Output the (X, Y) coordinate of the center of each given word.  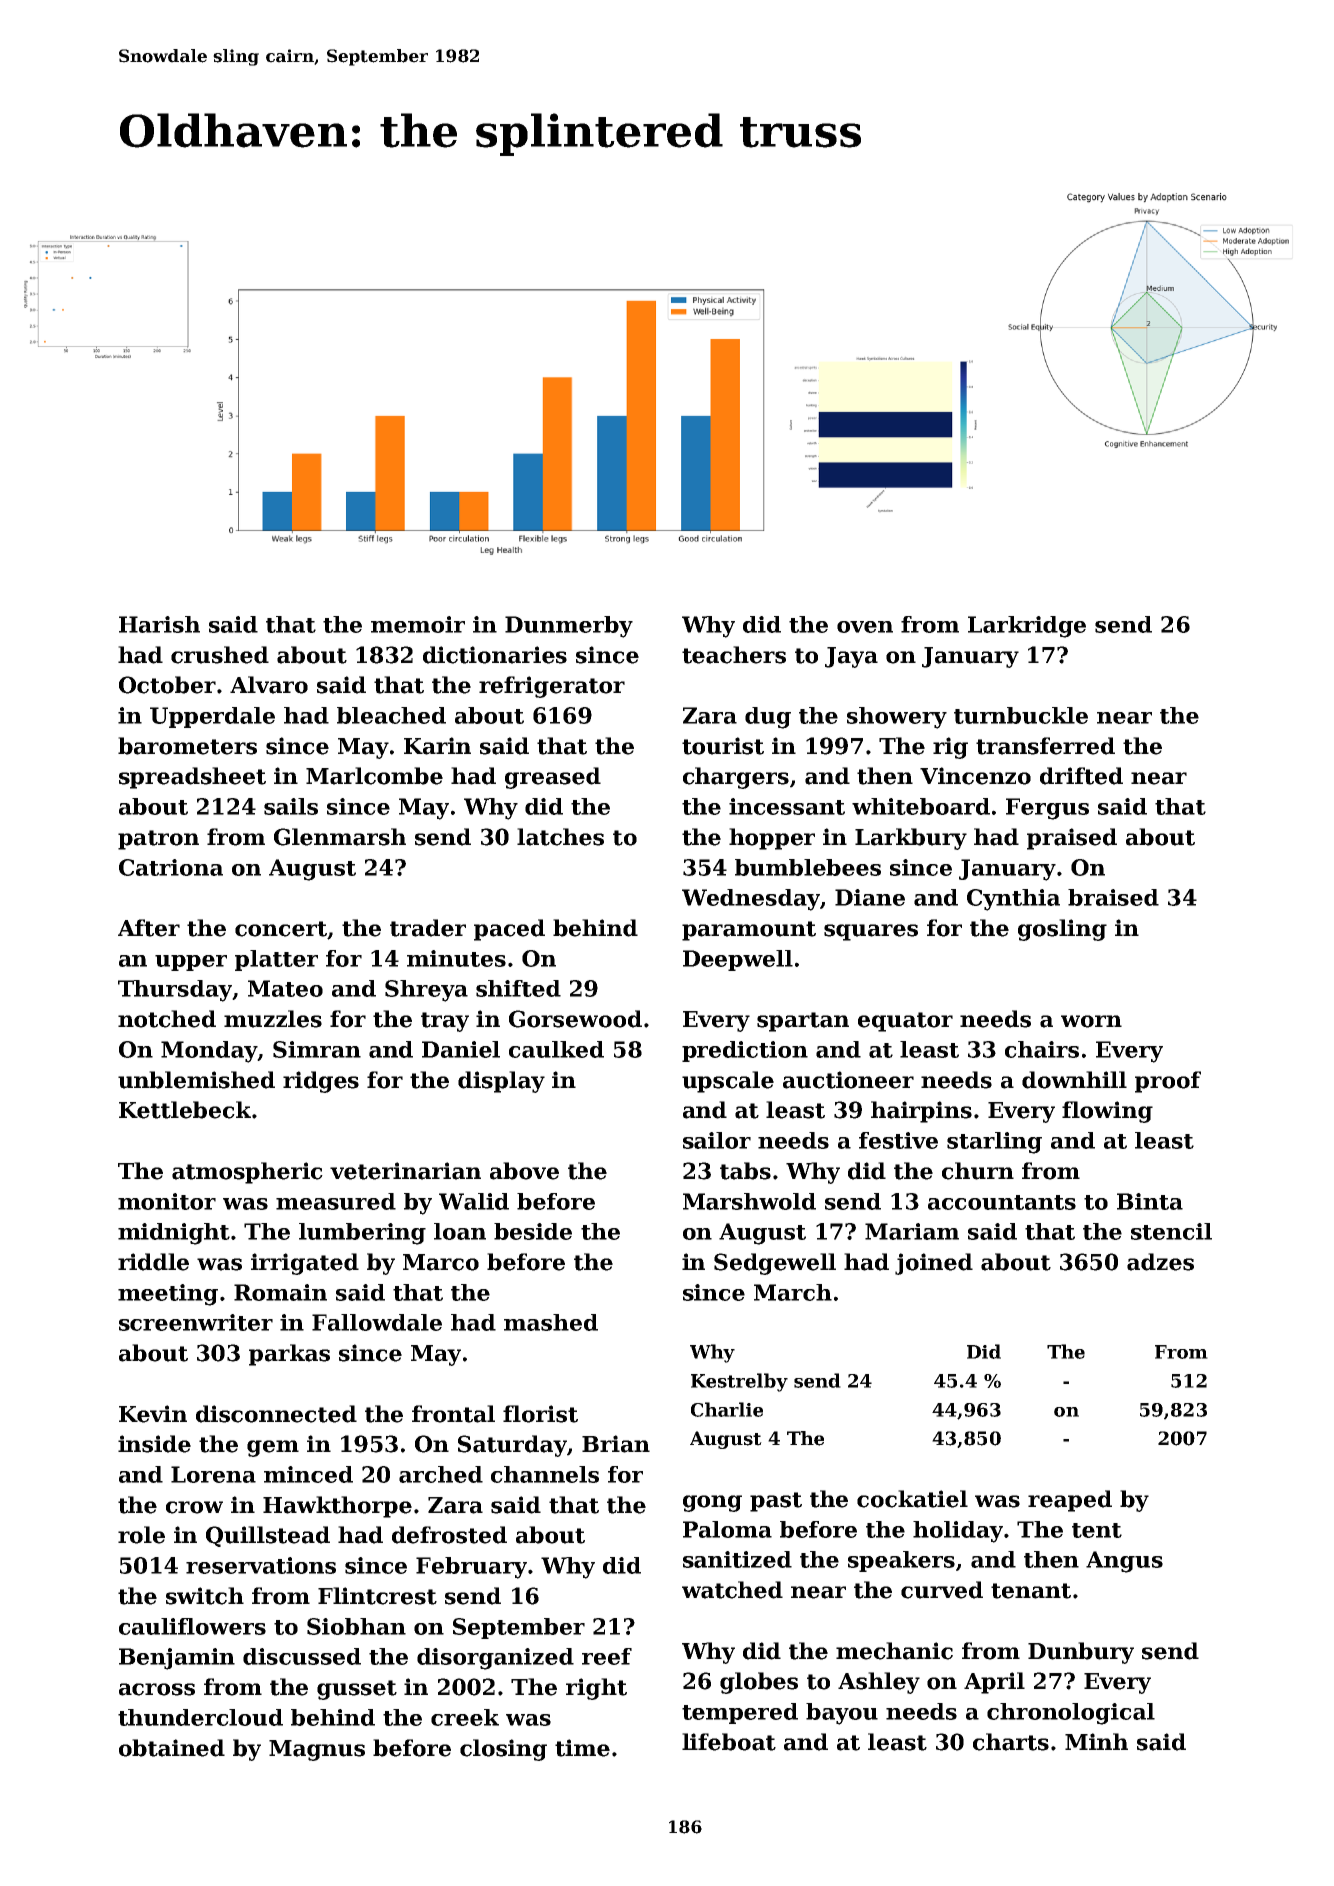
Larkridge (1027, 627)
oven (865, 627)
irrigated (305, 1264)
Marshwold (749, 1201)
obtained (172, 1748)
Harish (159, 624)
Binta (1150, 1201)
